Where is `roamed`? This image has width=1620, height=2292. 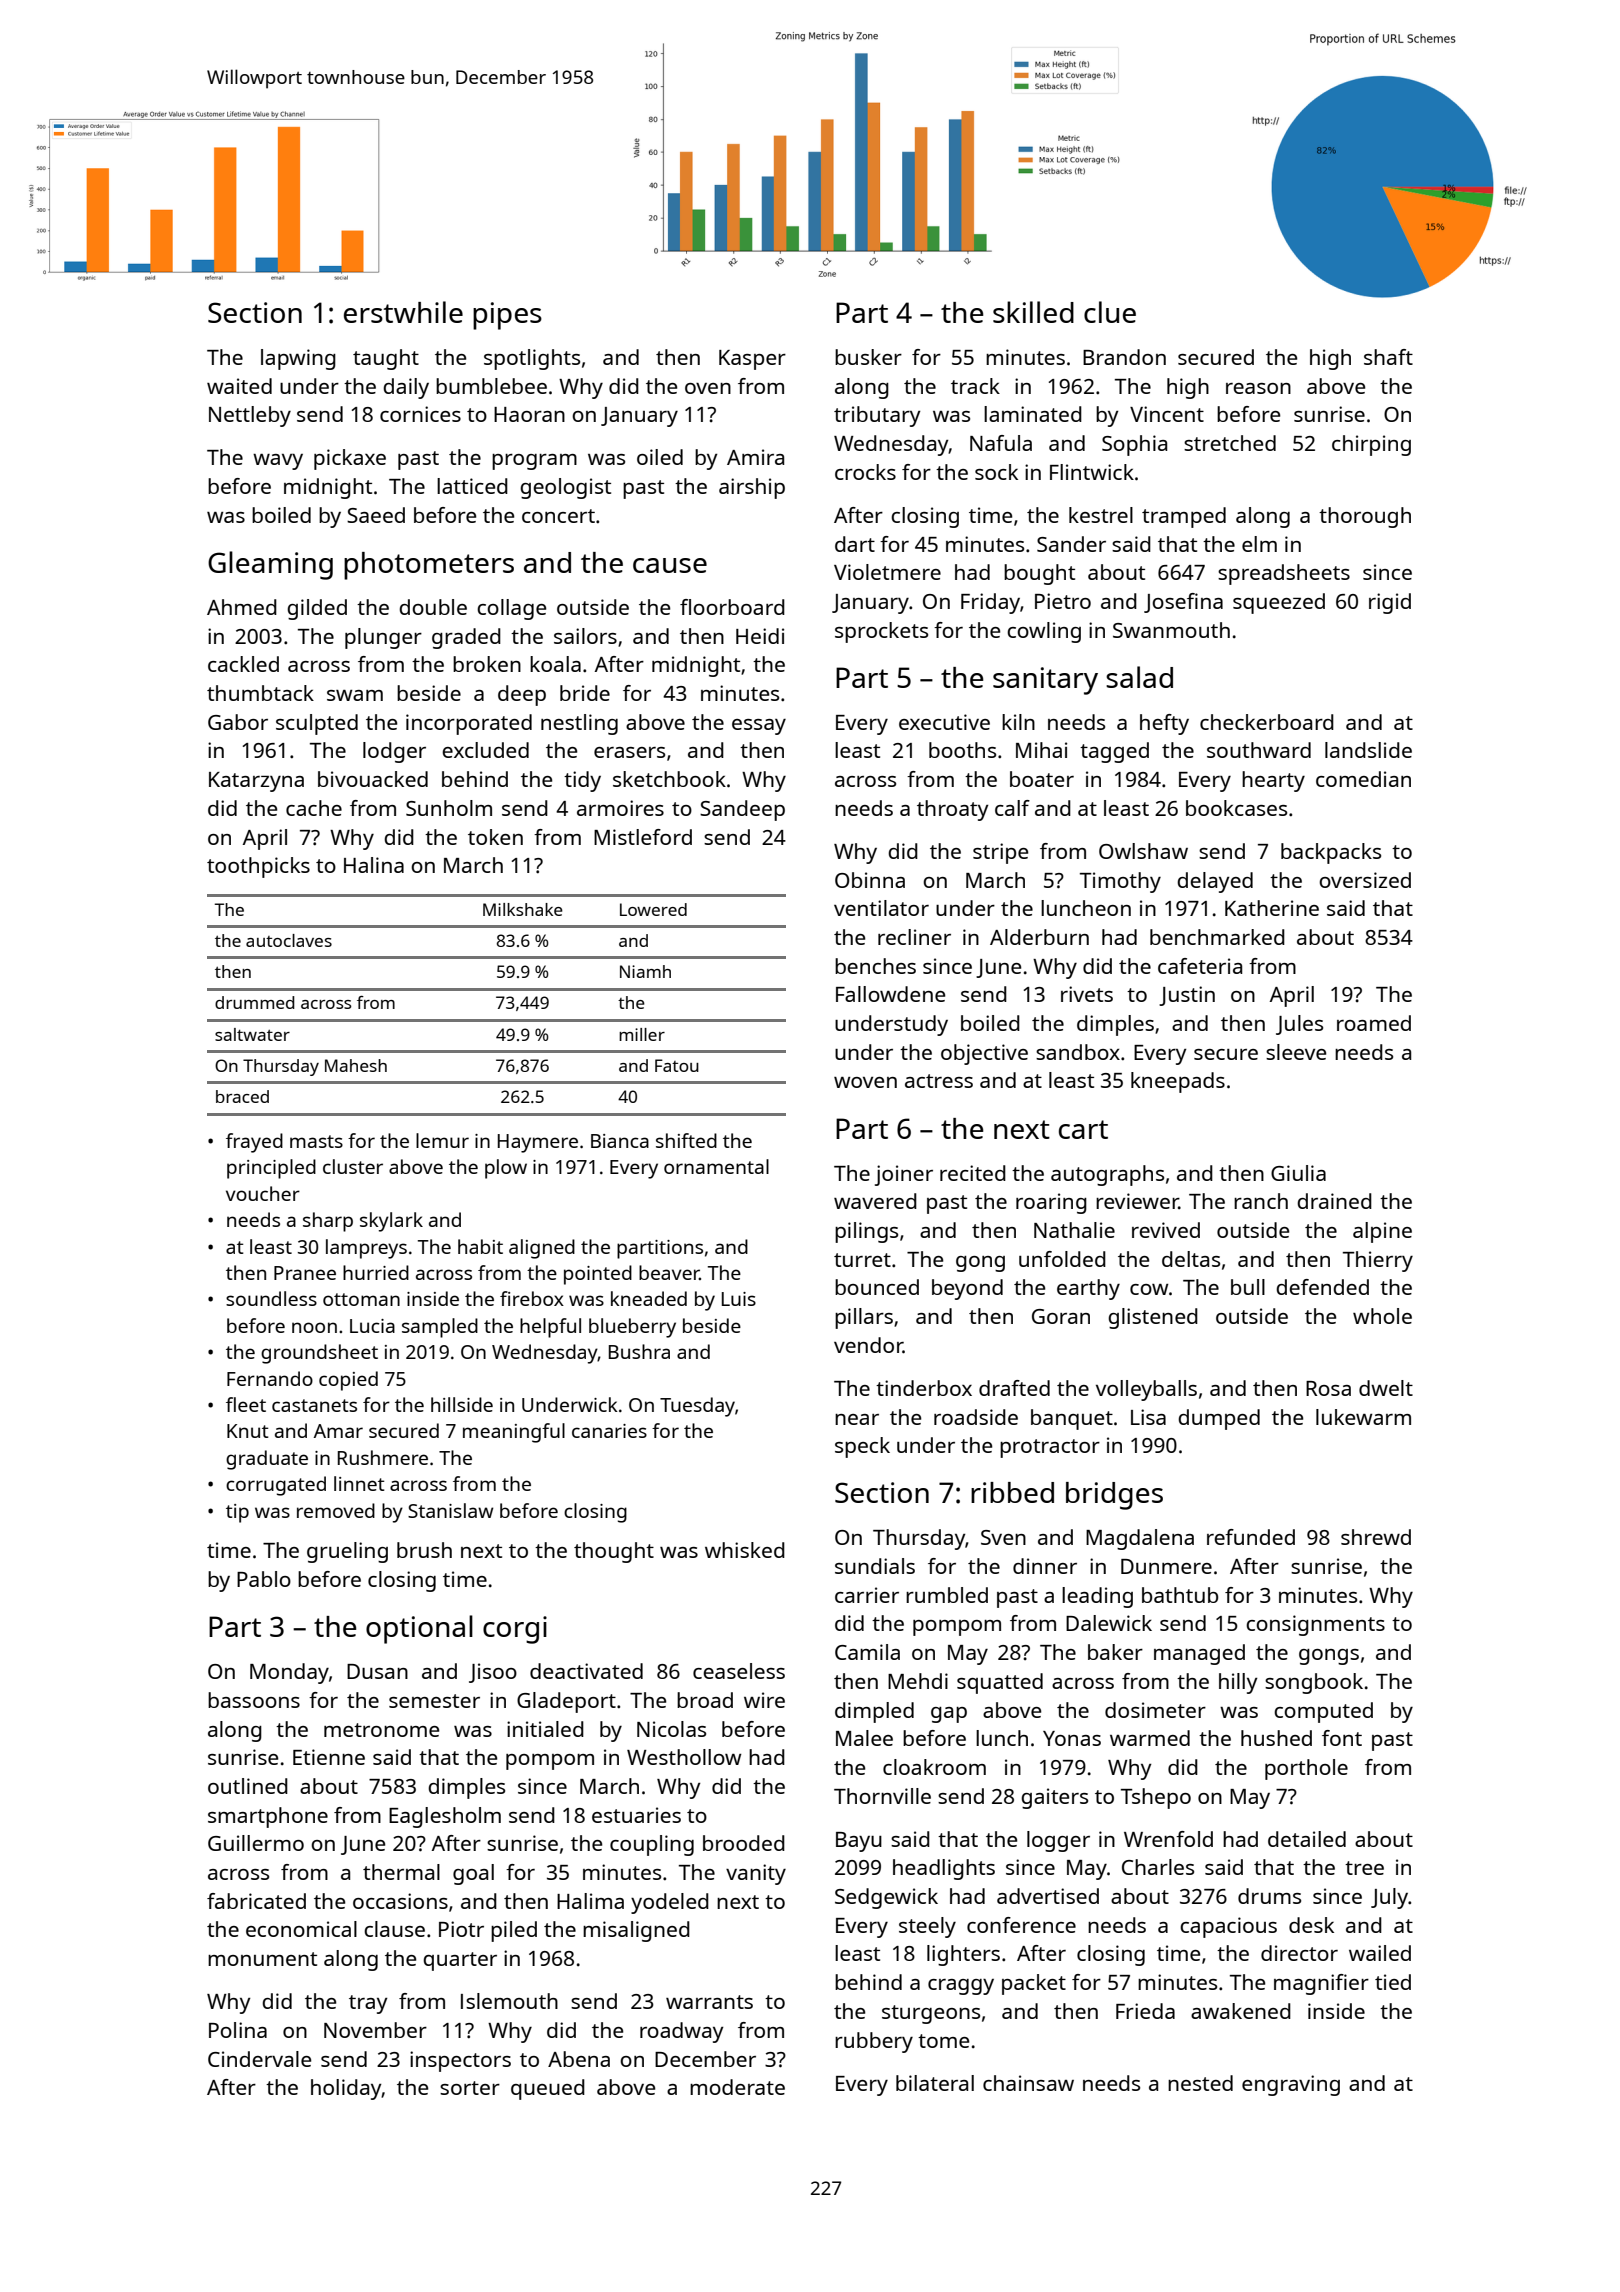
roamed is located at coordinates (1374, 1023).
